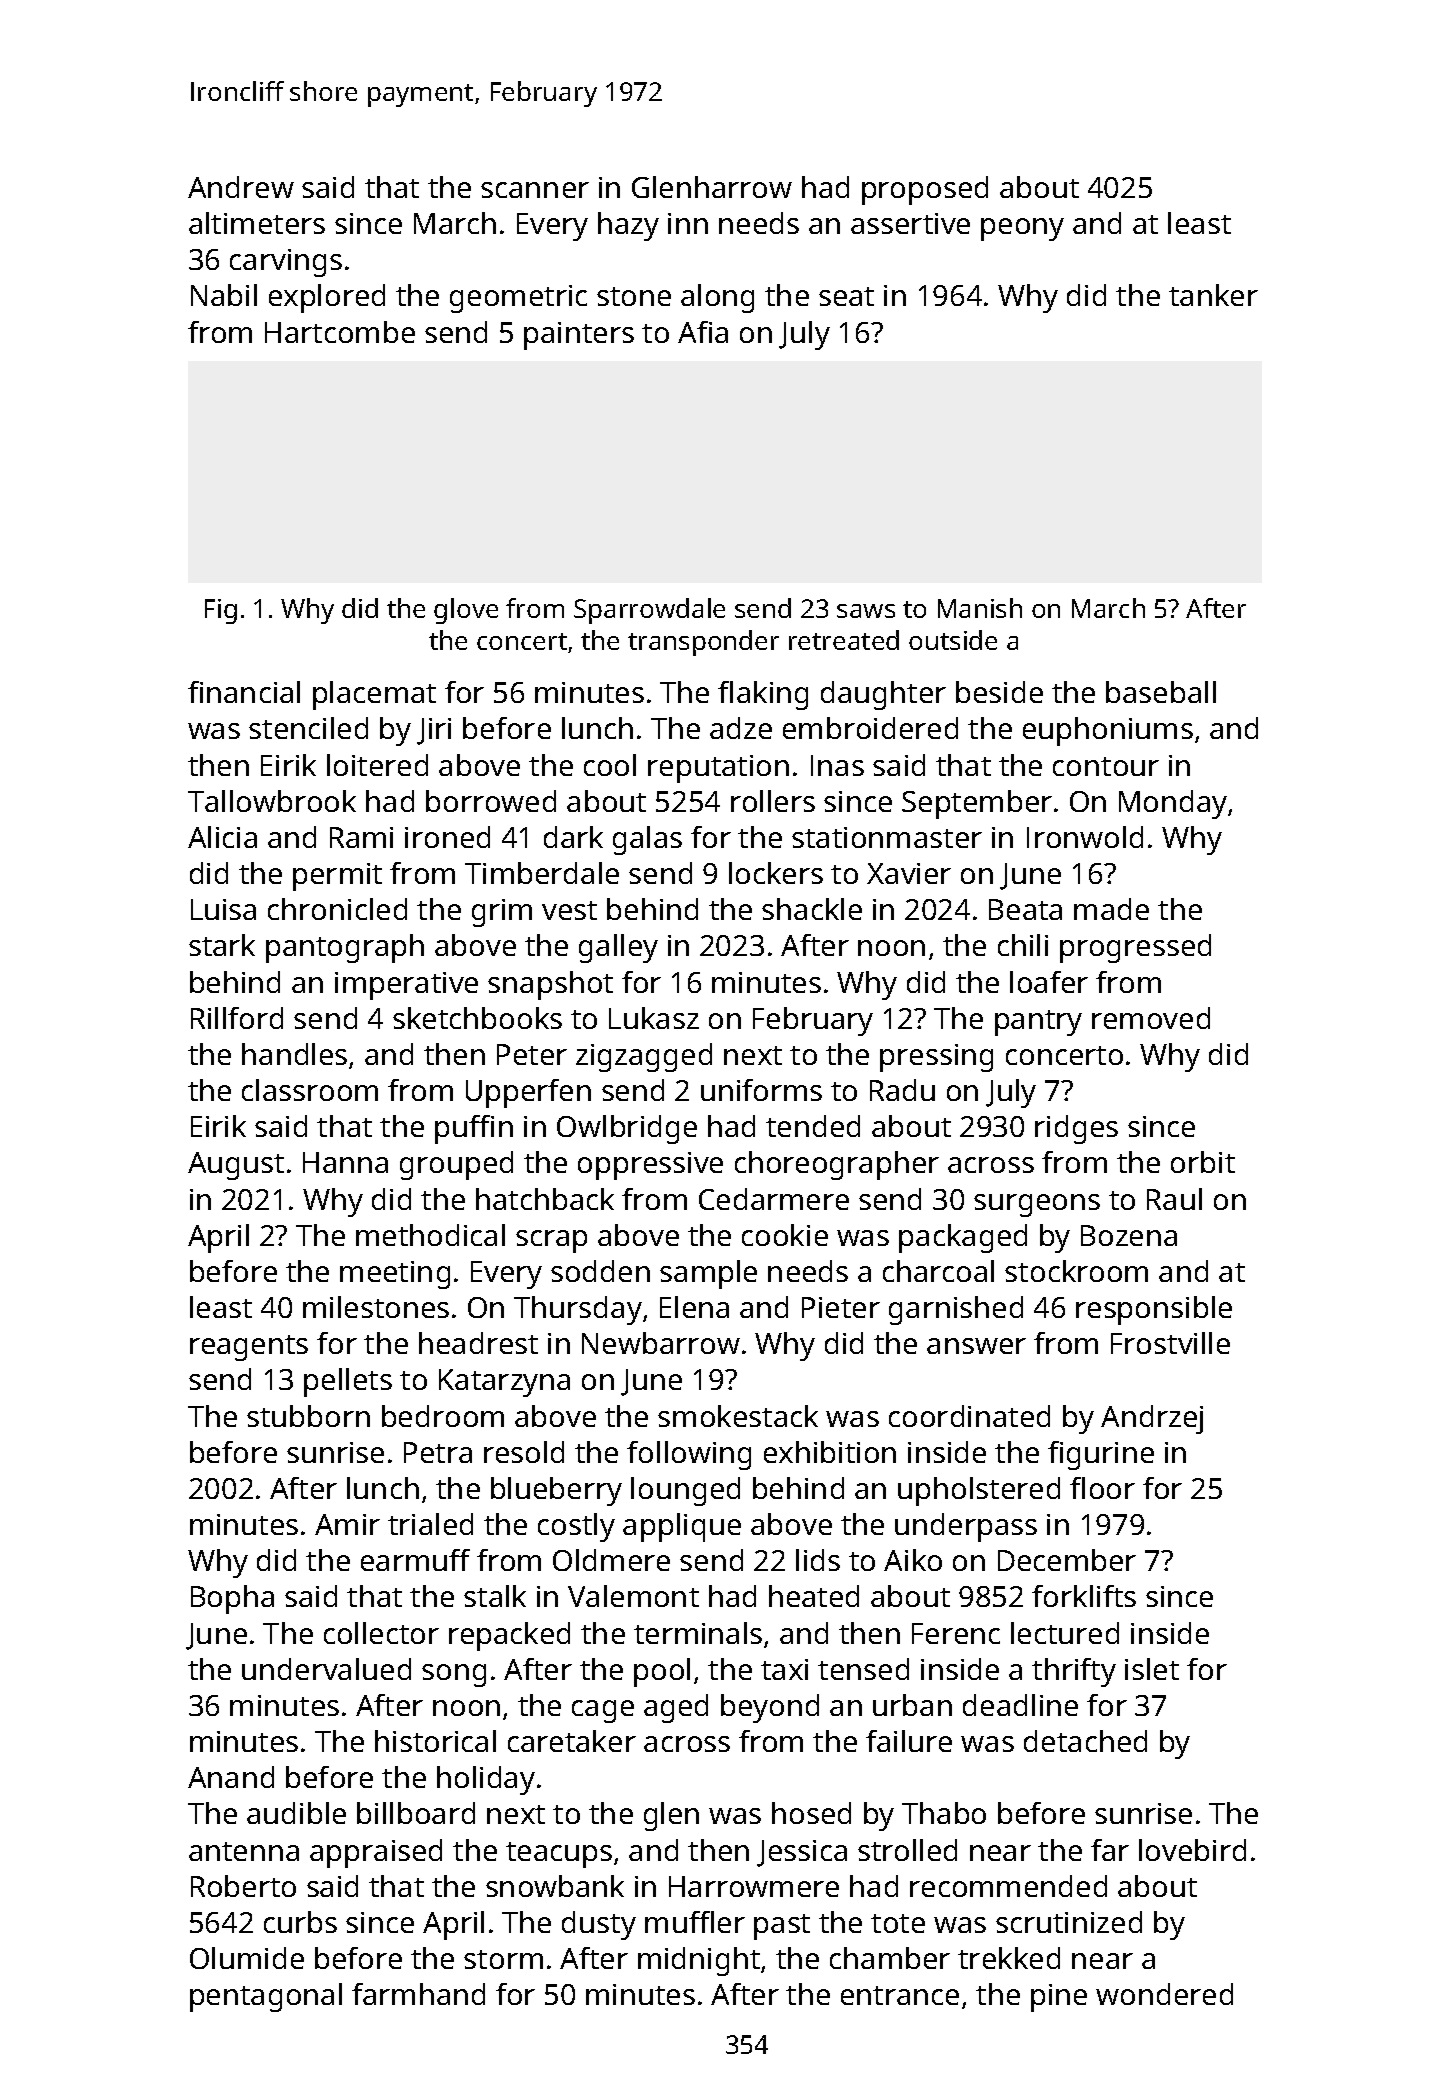  Describe the element at coordinates (1022, 229) in the image. I see `peony` at that location.
